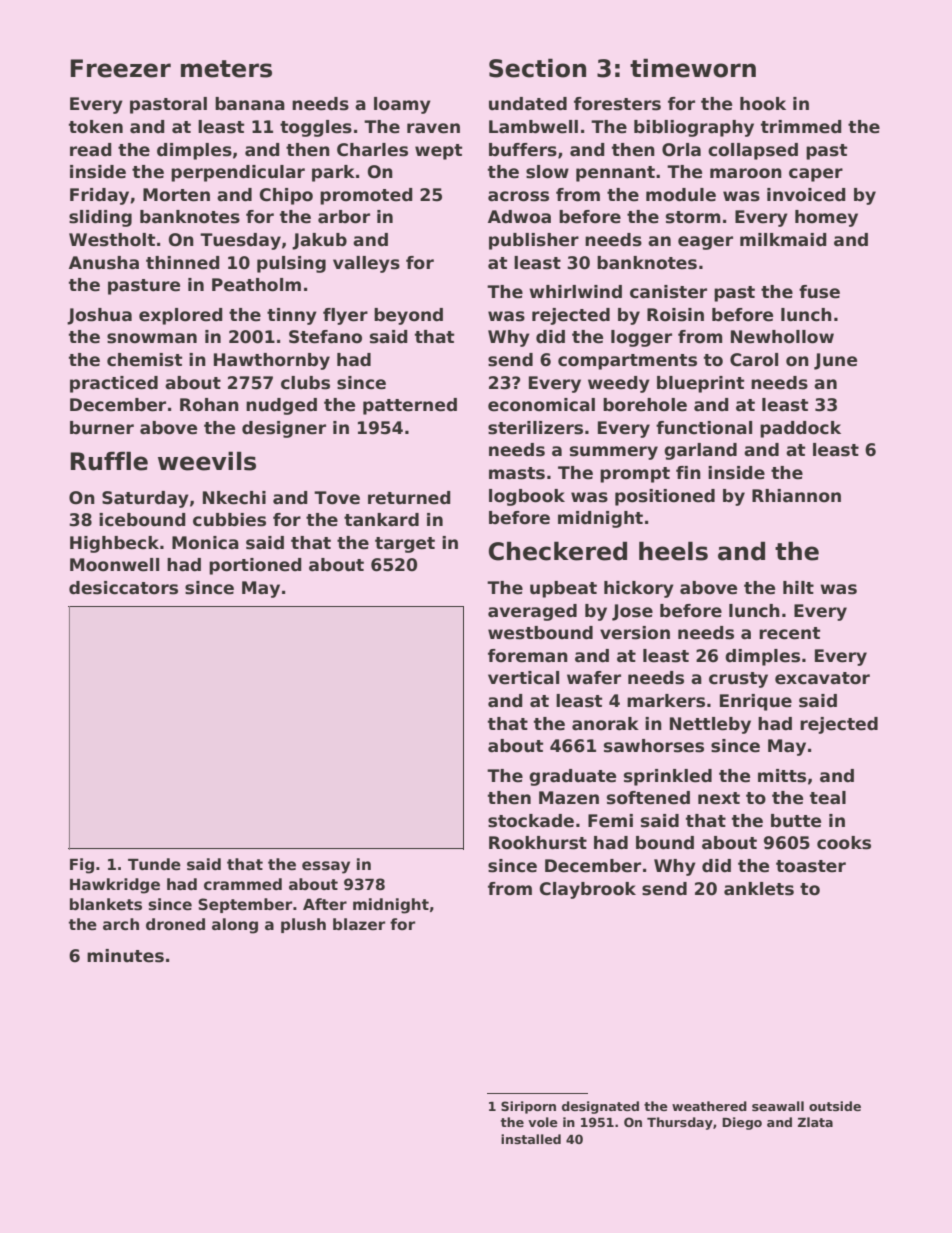 The height and width of the screenshot is (1233, 952). What do you see at coordinates (605, 724) in the screenshot?
I see `anorak` at bounding box center [605, 724].
